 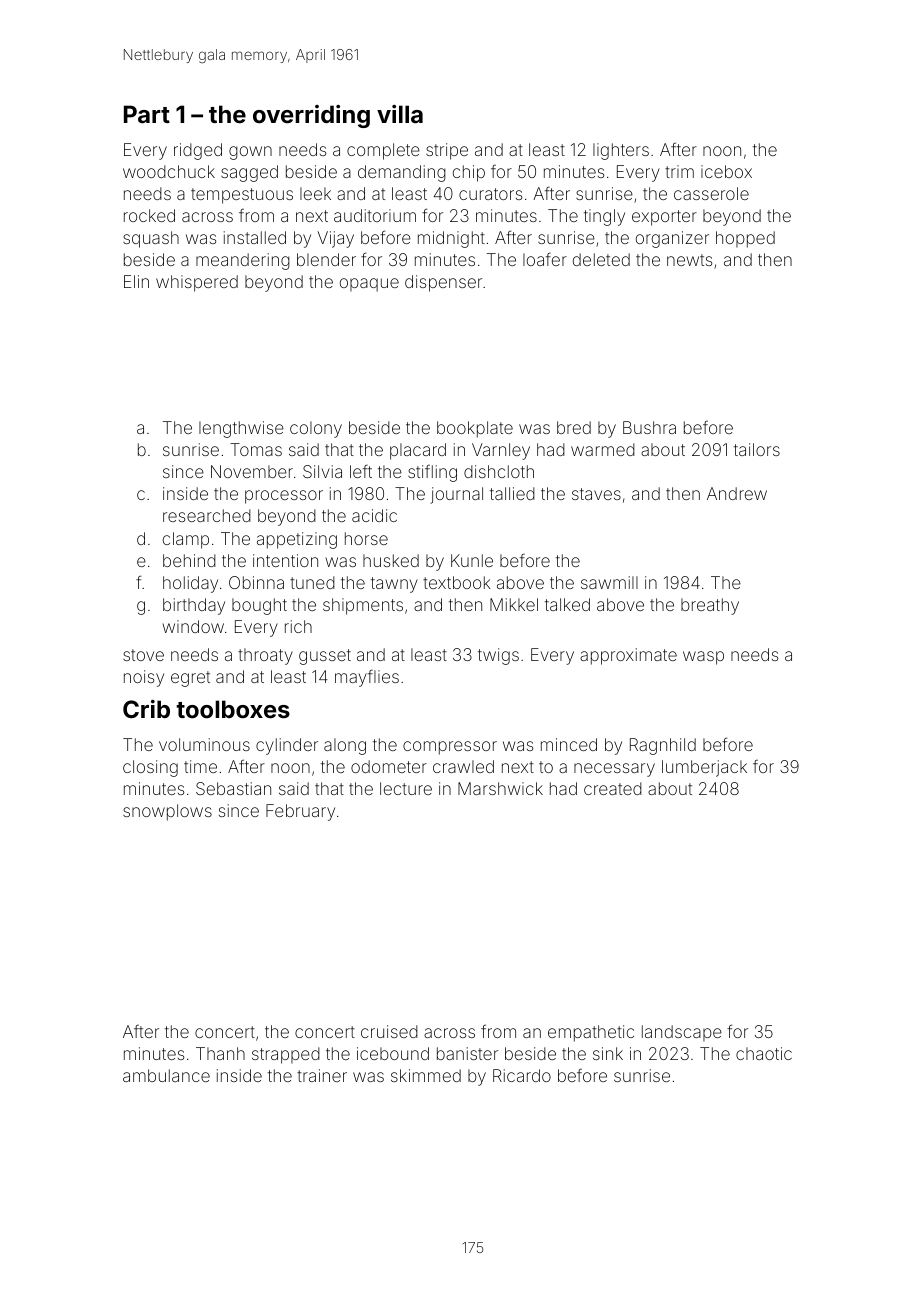 I want to click on dishcloth, so click(x=499, y=471).
